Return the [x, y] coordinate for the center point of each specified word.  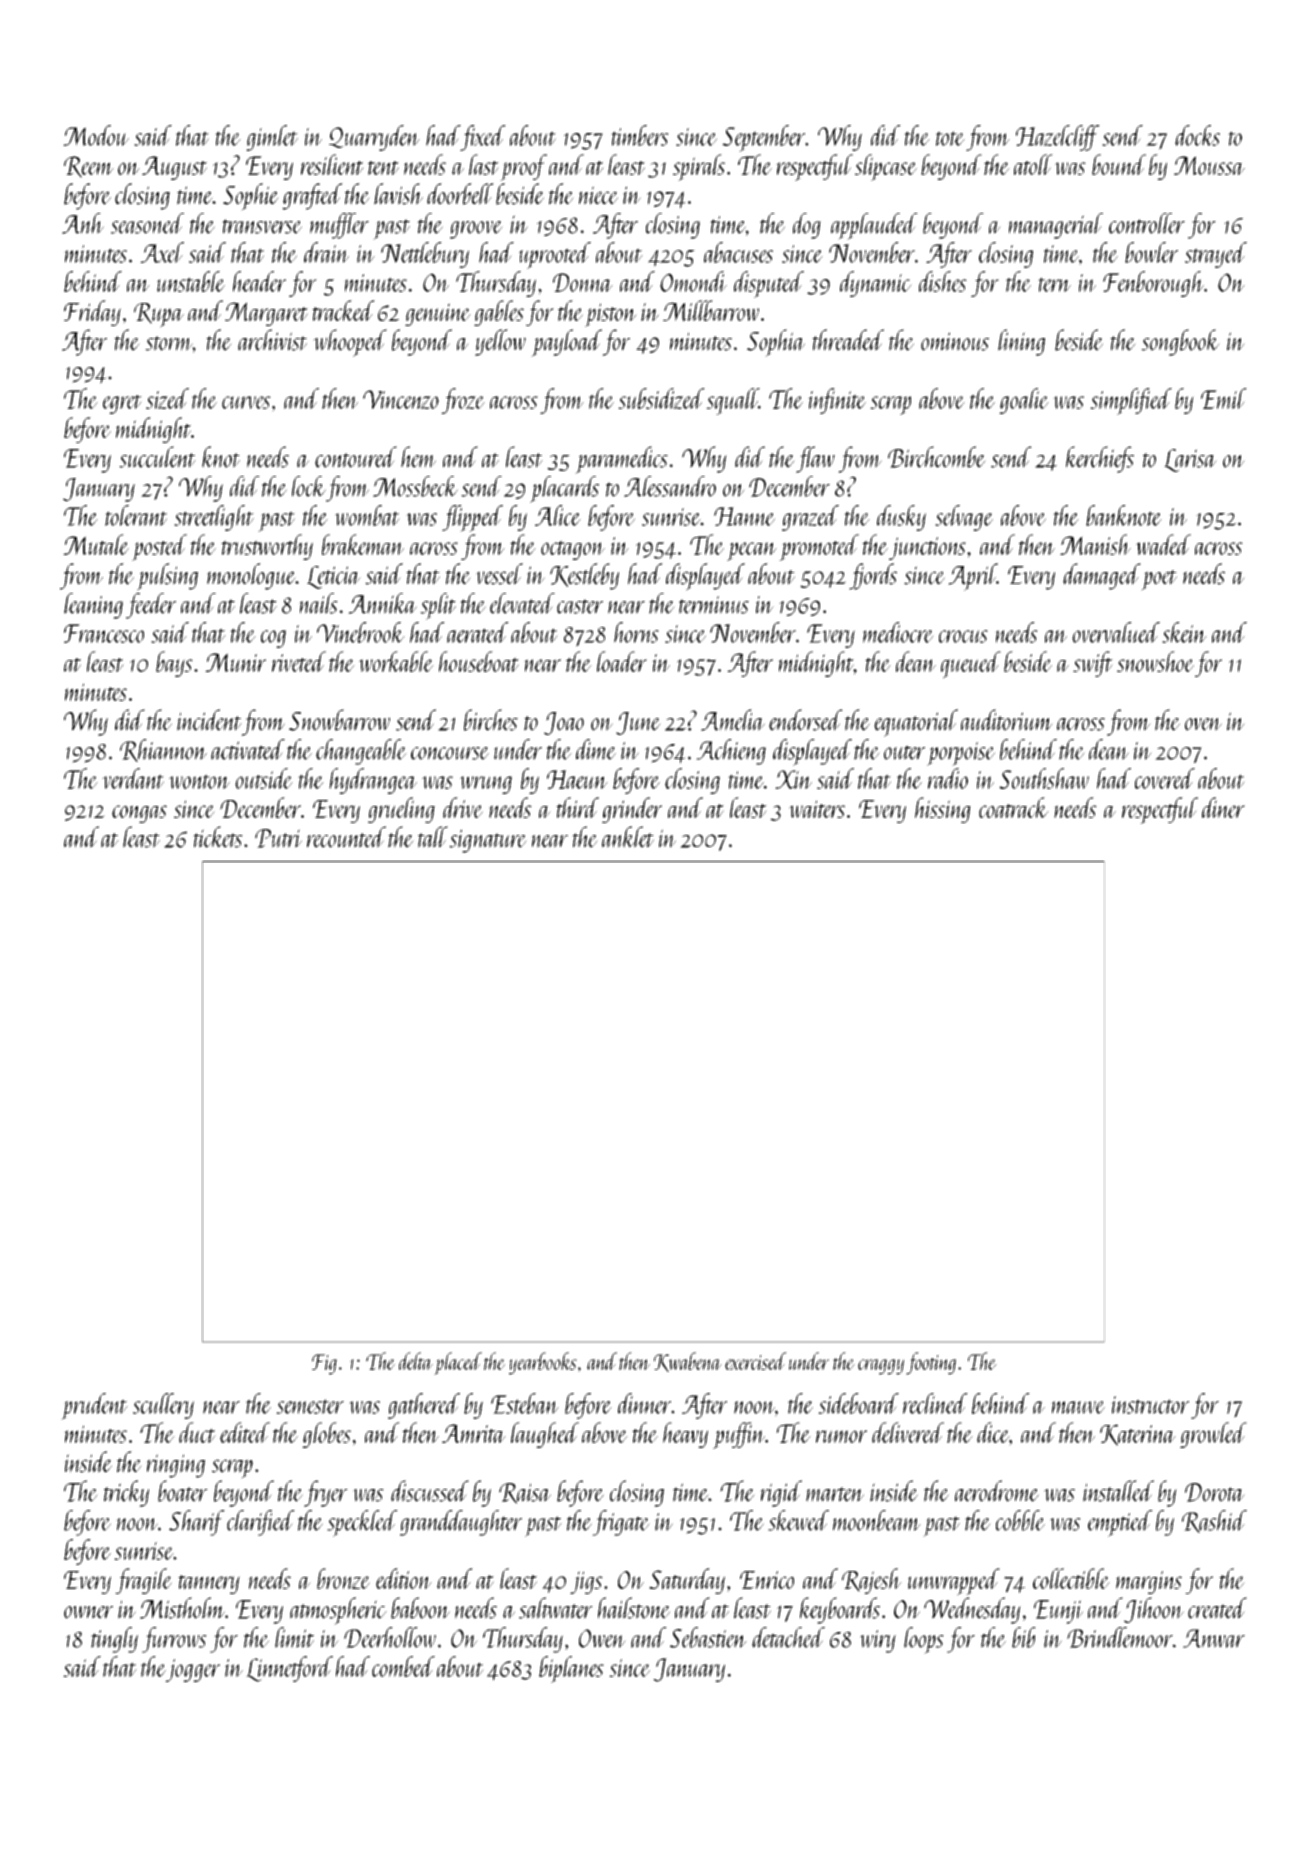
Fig [324, 1364]
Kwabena [688, 1362]
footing [931, 1363]
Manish [1095, 544]
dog [807, 226]
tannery [209, 1584]
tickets [218, 837]
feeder [151, 606]
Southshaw [1044, 778]
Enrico [767, 1580]
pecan [752, 551]
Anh [83, 223]
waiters [817, 809]
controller [1147, 223]
